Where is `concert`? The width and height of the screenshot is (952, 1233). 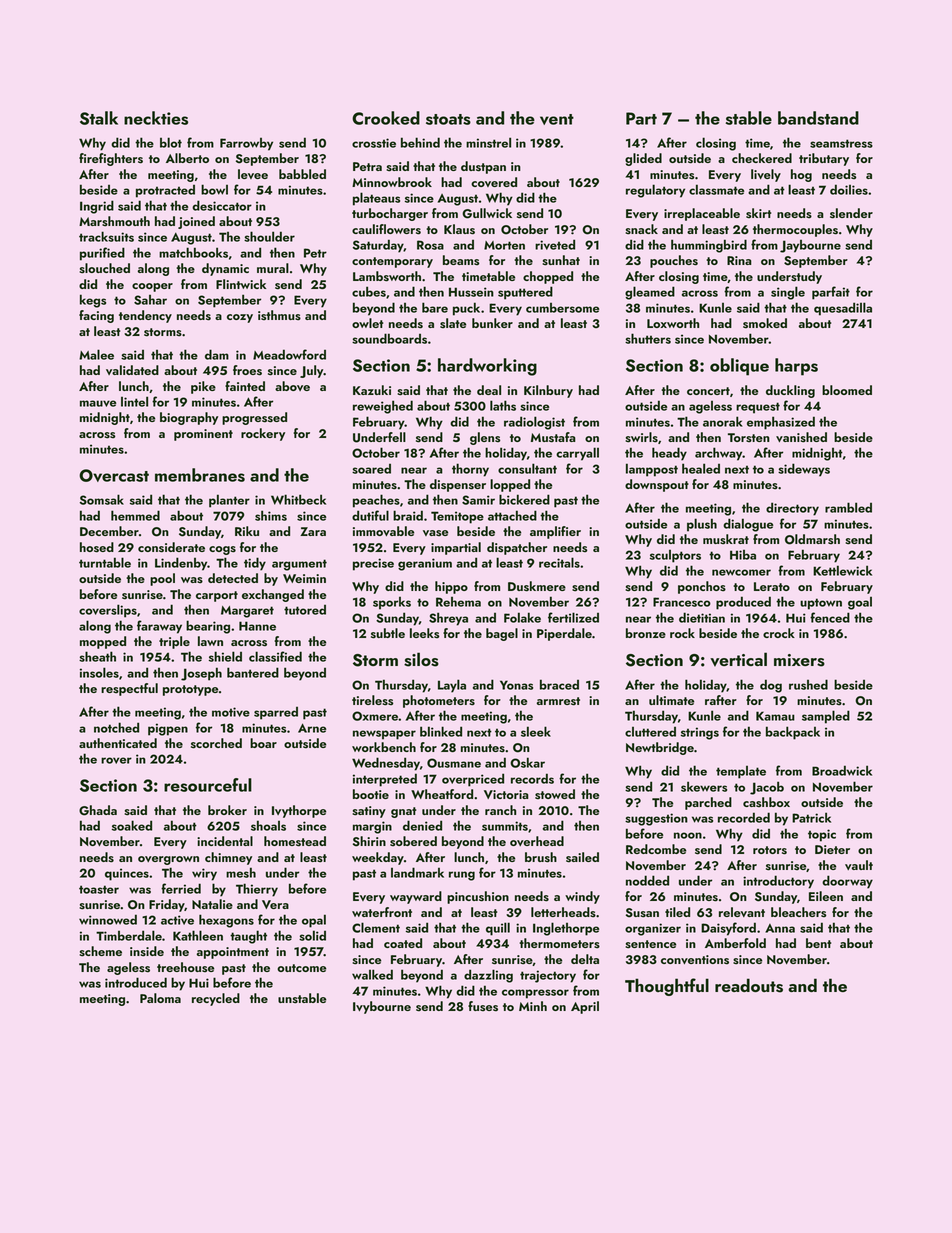
concert is located at coordinates (708, 391).
